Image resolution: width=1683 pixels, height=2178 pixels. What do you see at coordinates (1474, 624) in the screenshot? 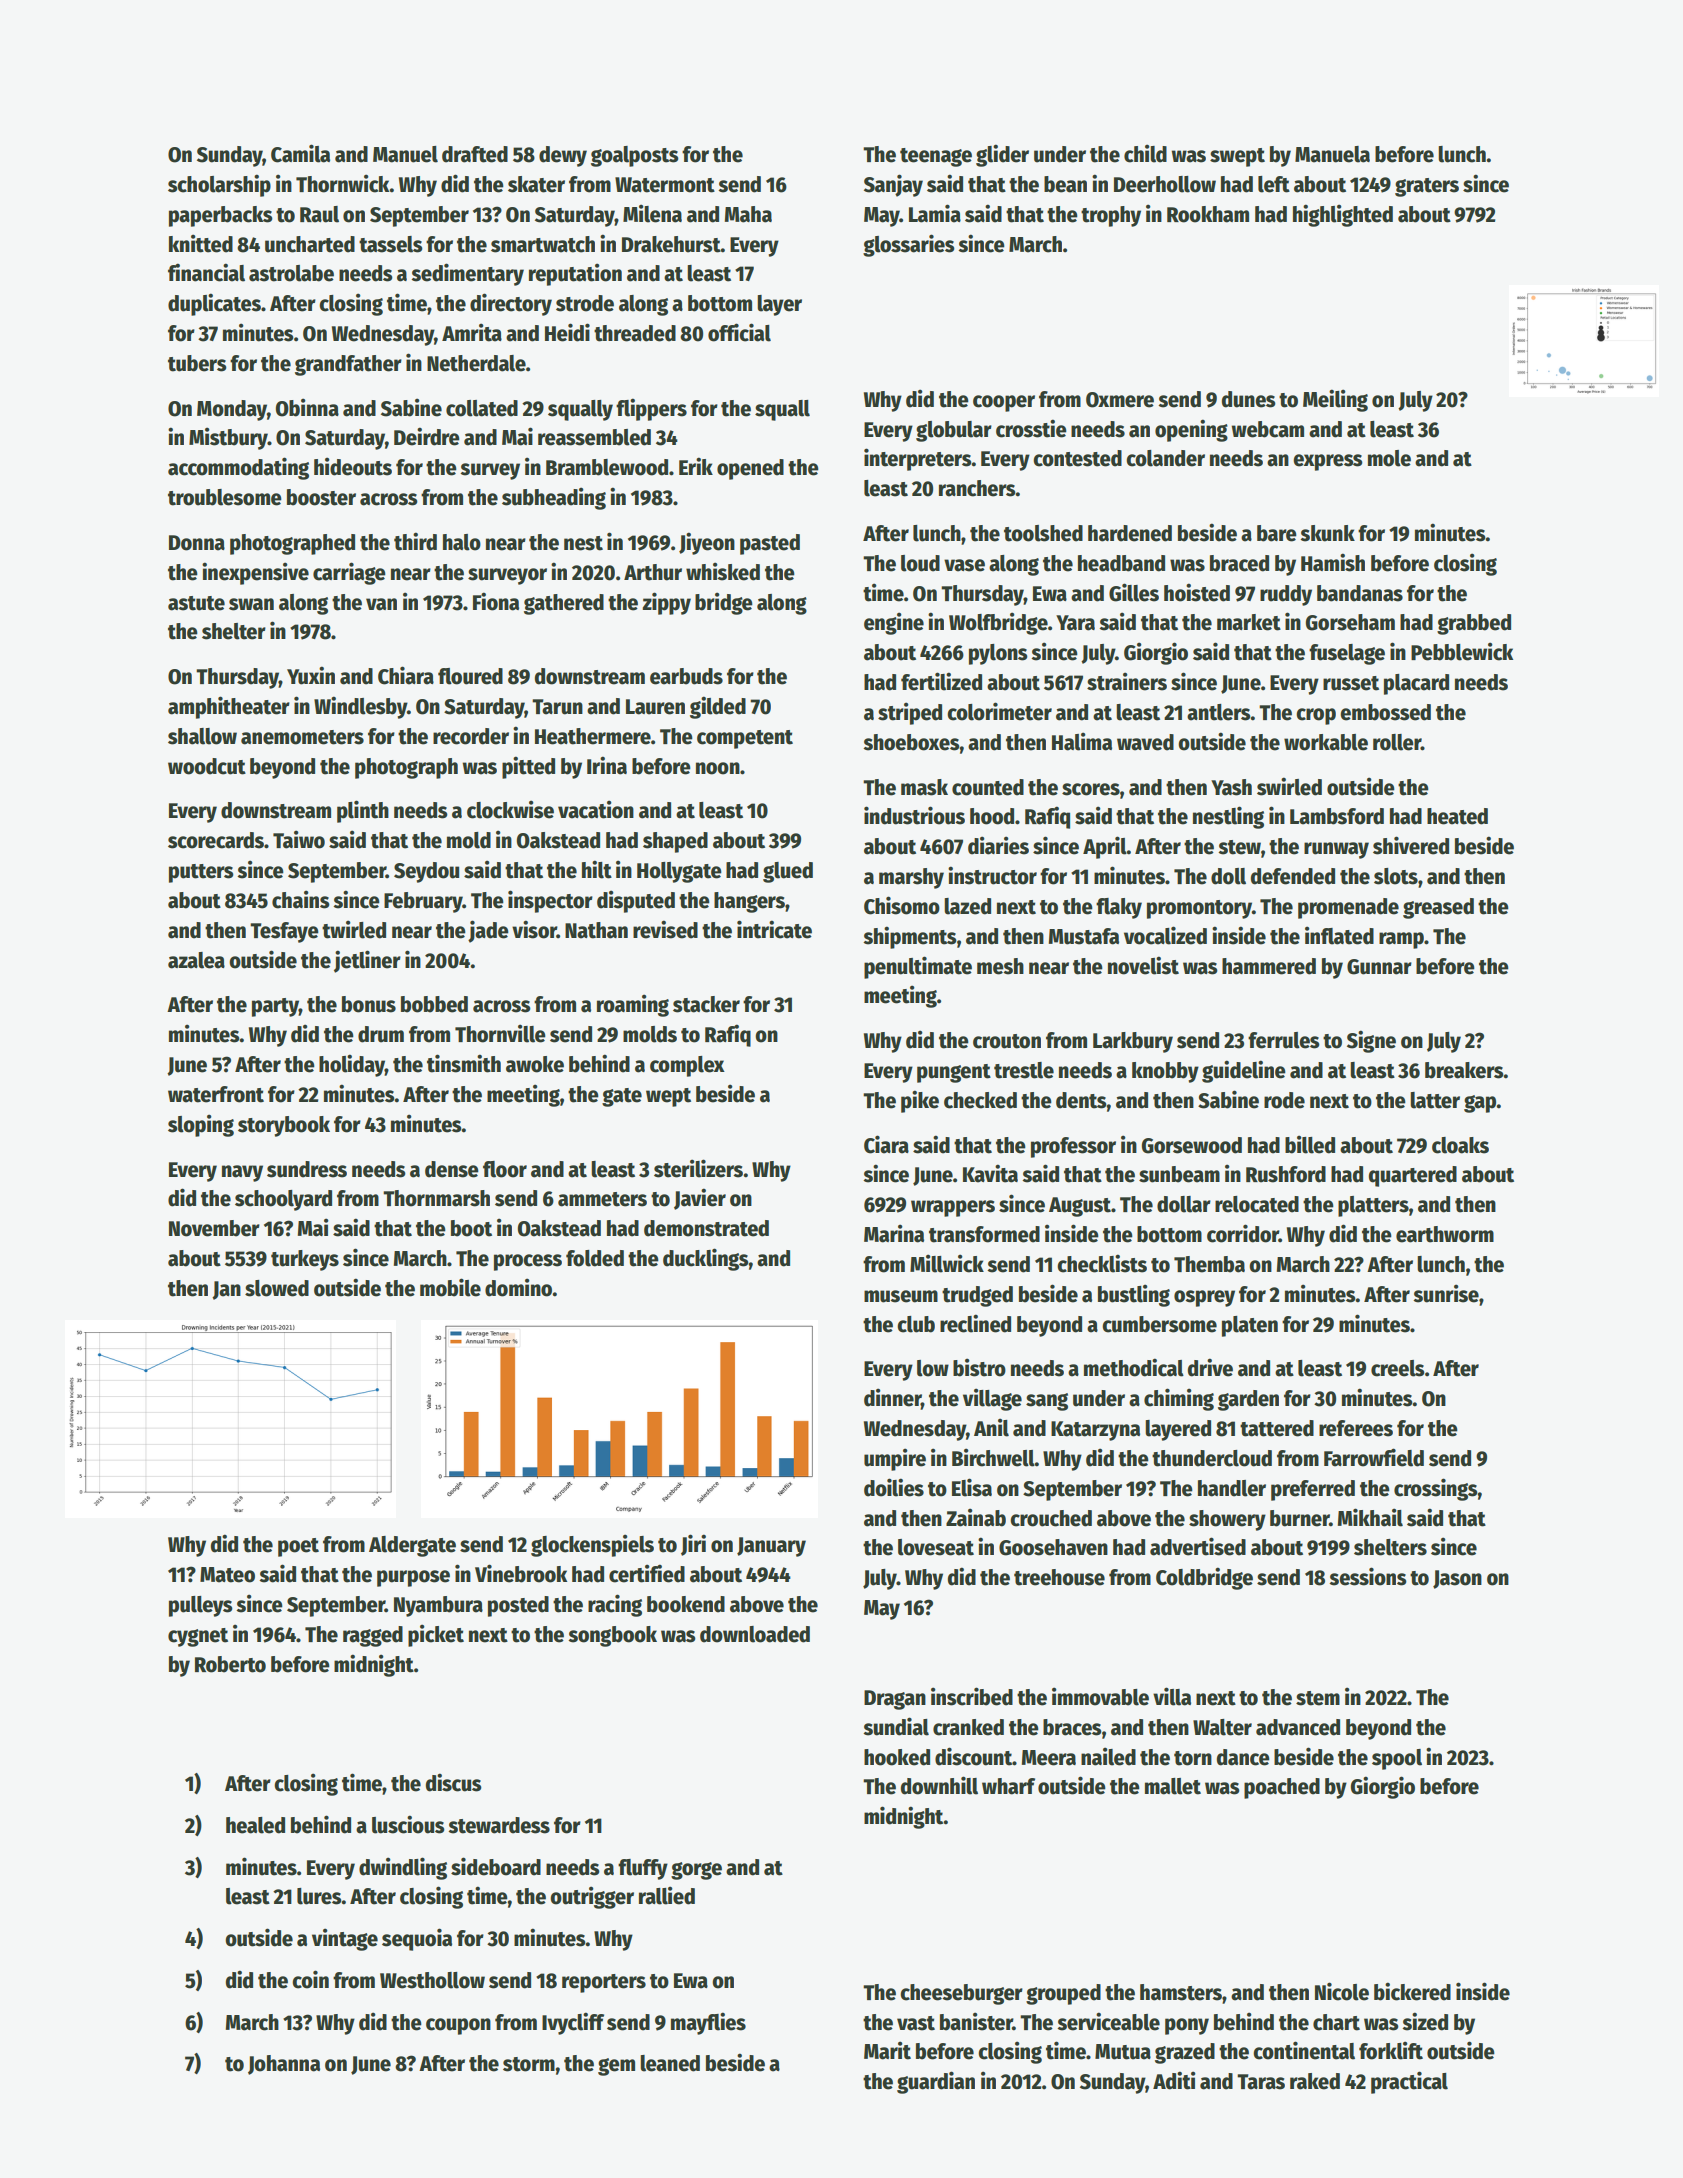
I see `grabbed` at bounding box center [1474, 624].
